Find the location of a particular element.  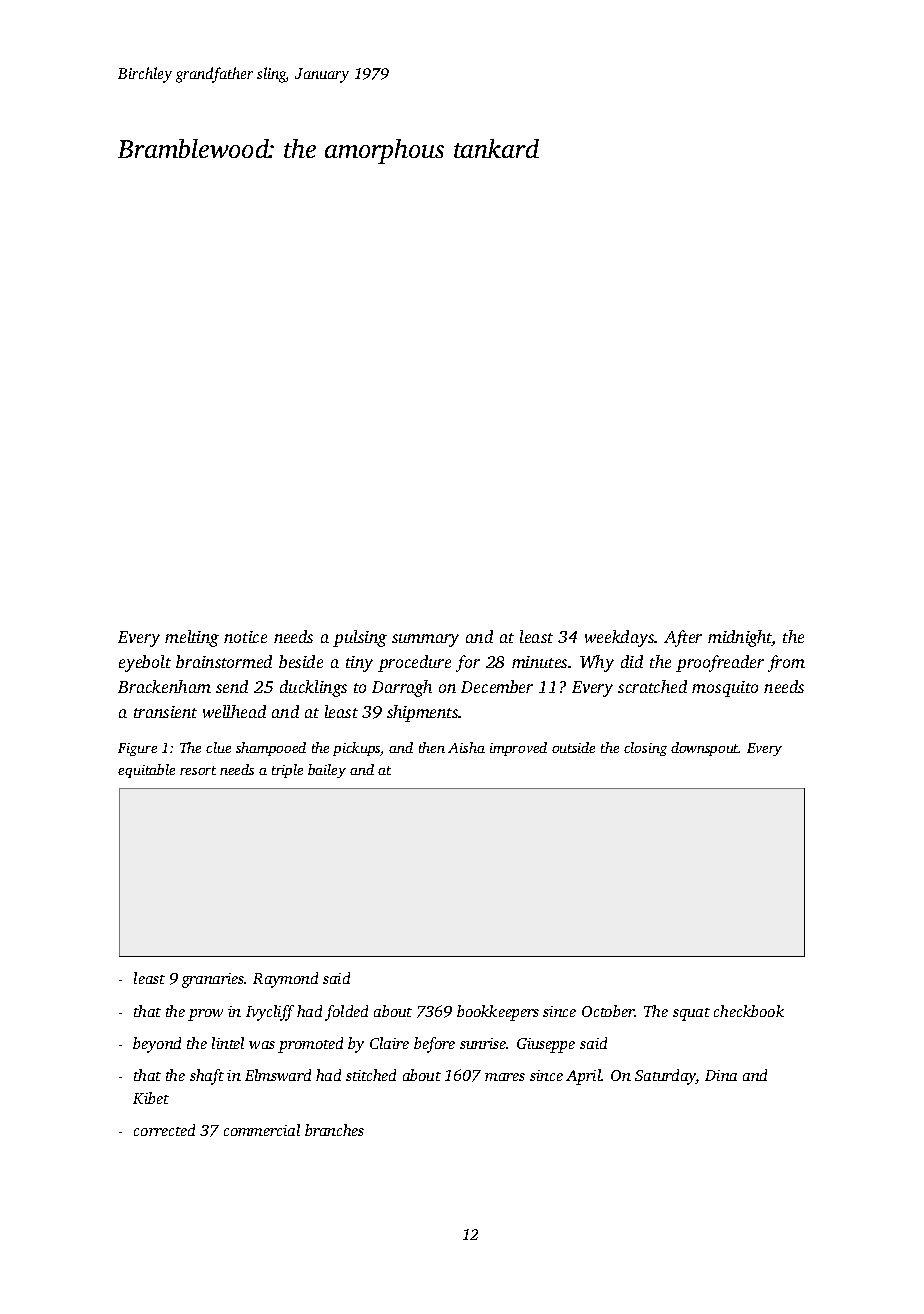

commercial is located at coordinates (262, 1130).
